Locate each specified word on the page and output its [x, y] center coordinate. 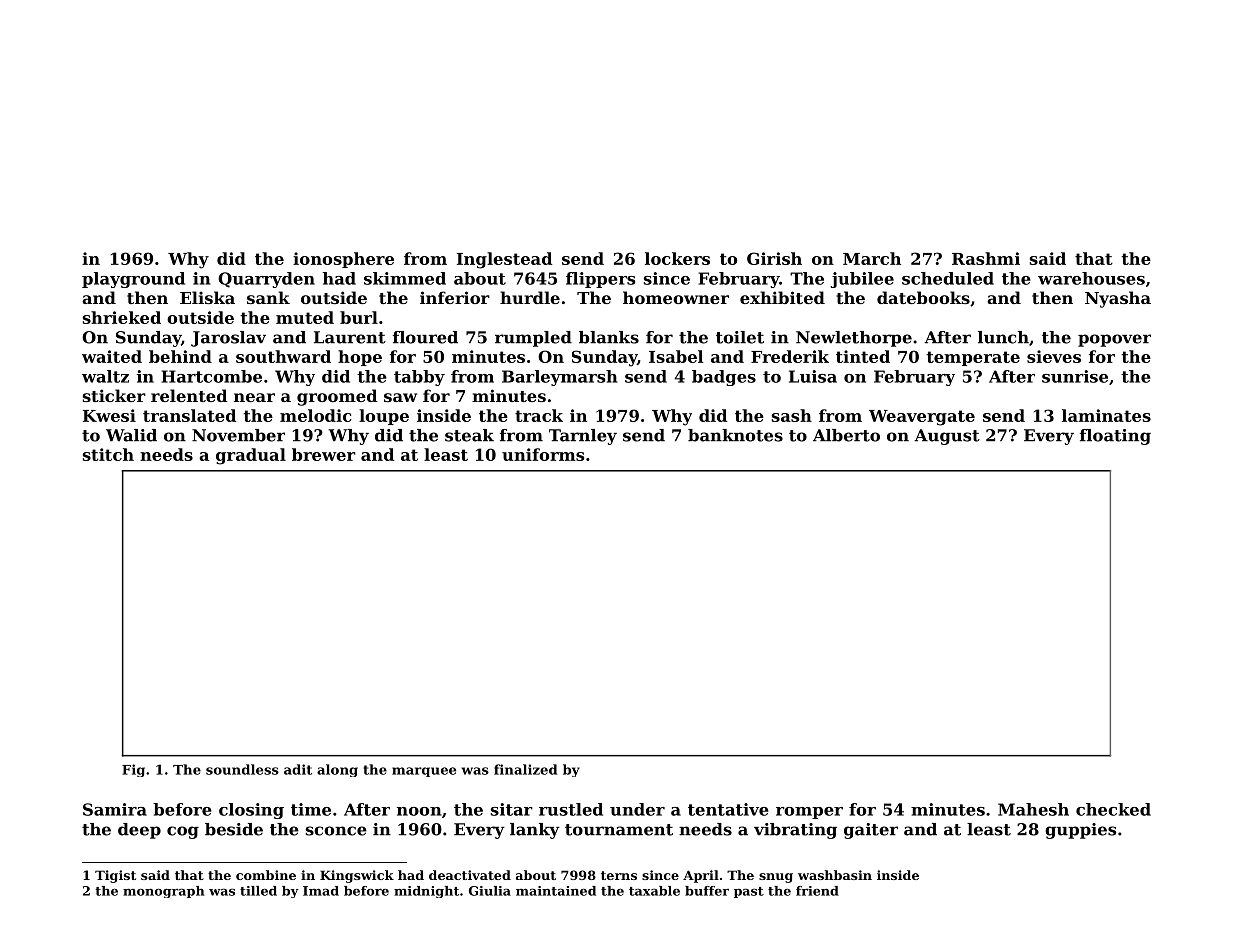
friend [817, 891]
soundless [242, 769]
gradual [251, 456]
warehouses [1091, 278]
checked [1113, 809]
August [947, 437]
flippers [600, 280]
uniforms [543, 454]
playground [133, 280]
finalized [525, 769]
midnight [426, 892]
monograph [163, 892]
